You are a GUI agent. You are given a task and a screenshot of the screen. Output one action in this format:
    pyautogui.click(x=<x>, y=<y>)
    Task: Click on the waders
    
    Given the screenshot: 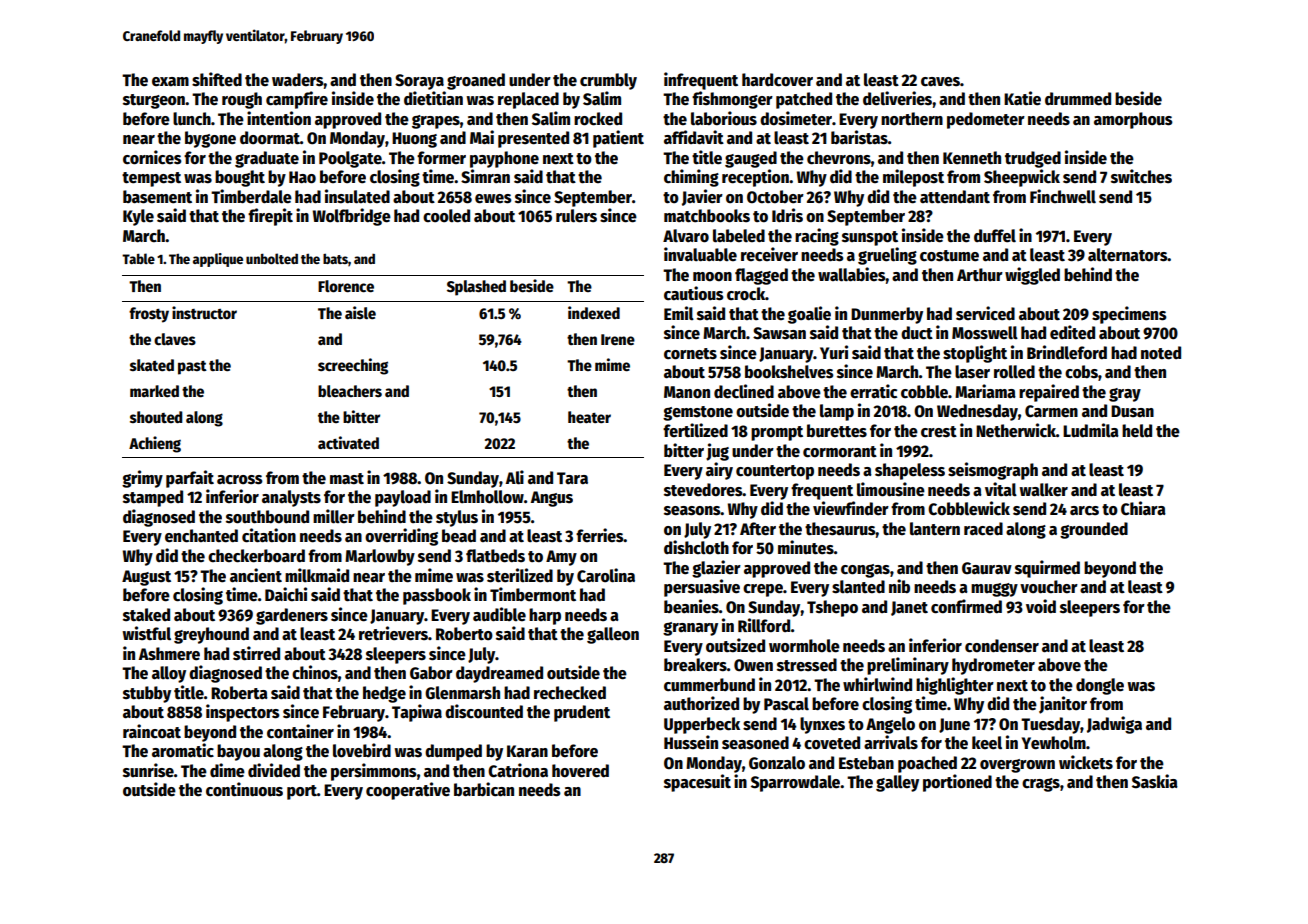 What is the action you would take?
    pyautogui.click(x=298, y=80)
